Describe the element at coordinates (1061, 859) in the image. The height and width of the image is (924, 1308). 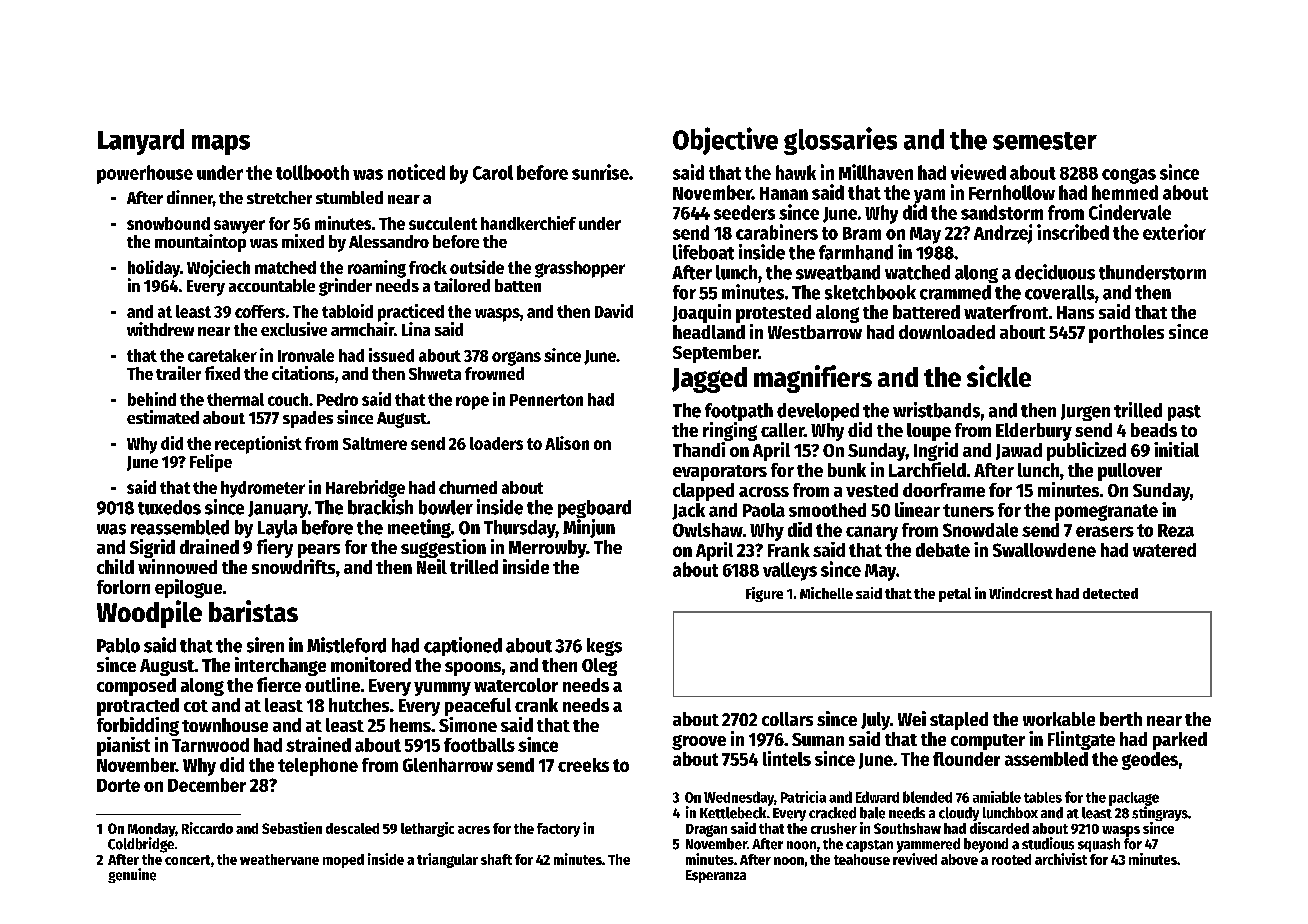
I see `archivist` at that location.
